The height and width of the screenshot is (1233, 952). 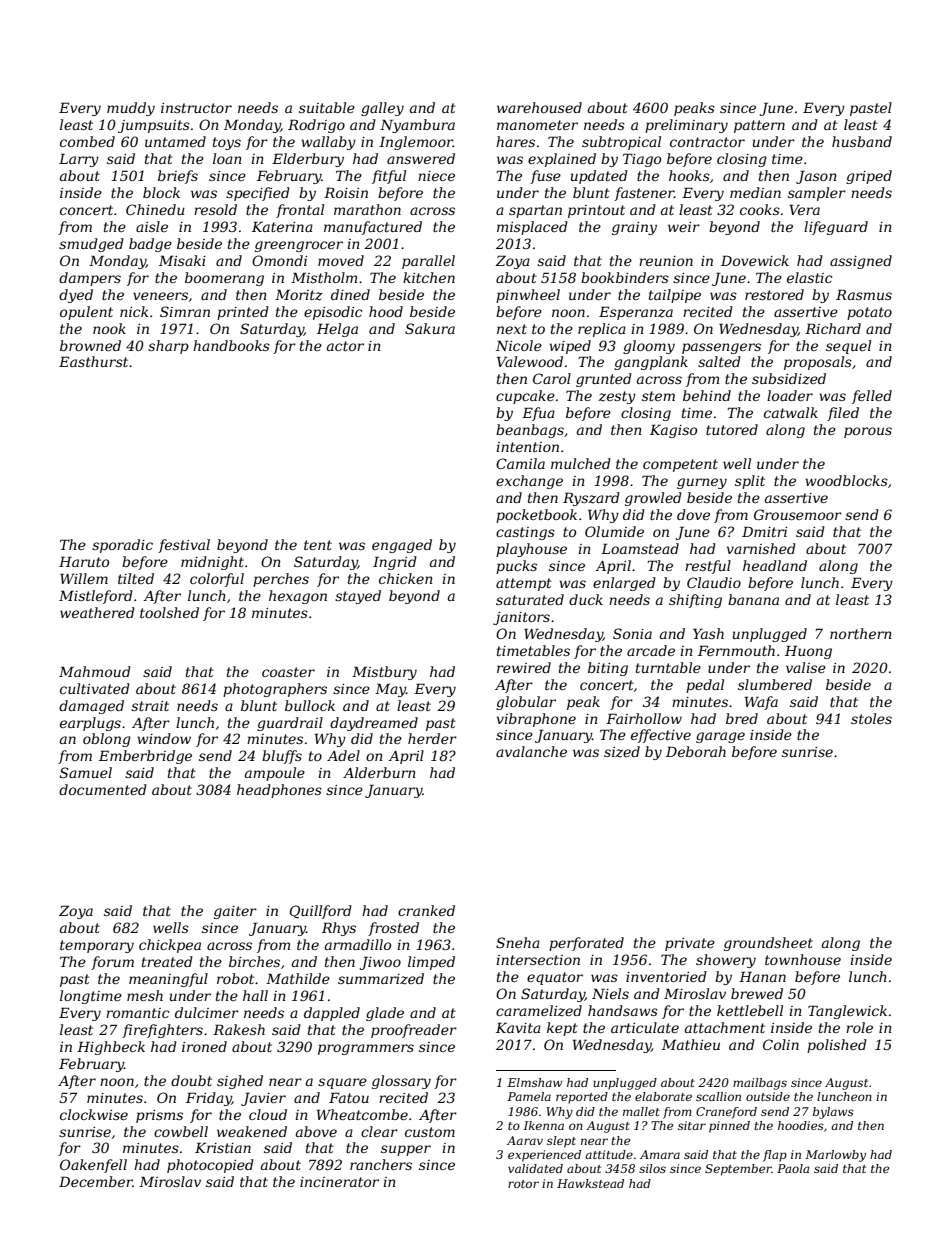 What do you see at coordinates (430, 328) in the screenshot?
I see `Sakura` at bounding box center [430, 328].
